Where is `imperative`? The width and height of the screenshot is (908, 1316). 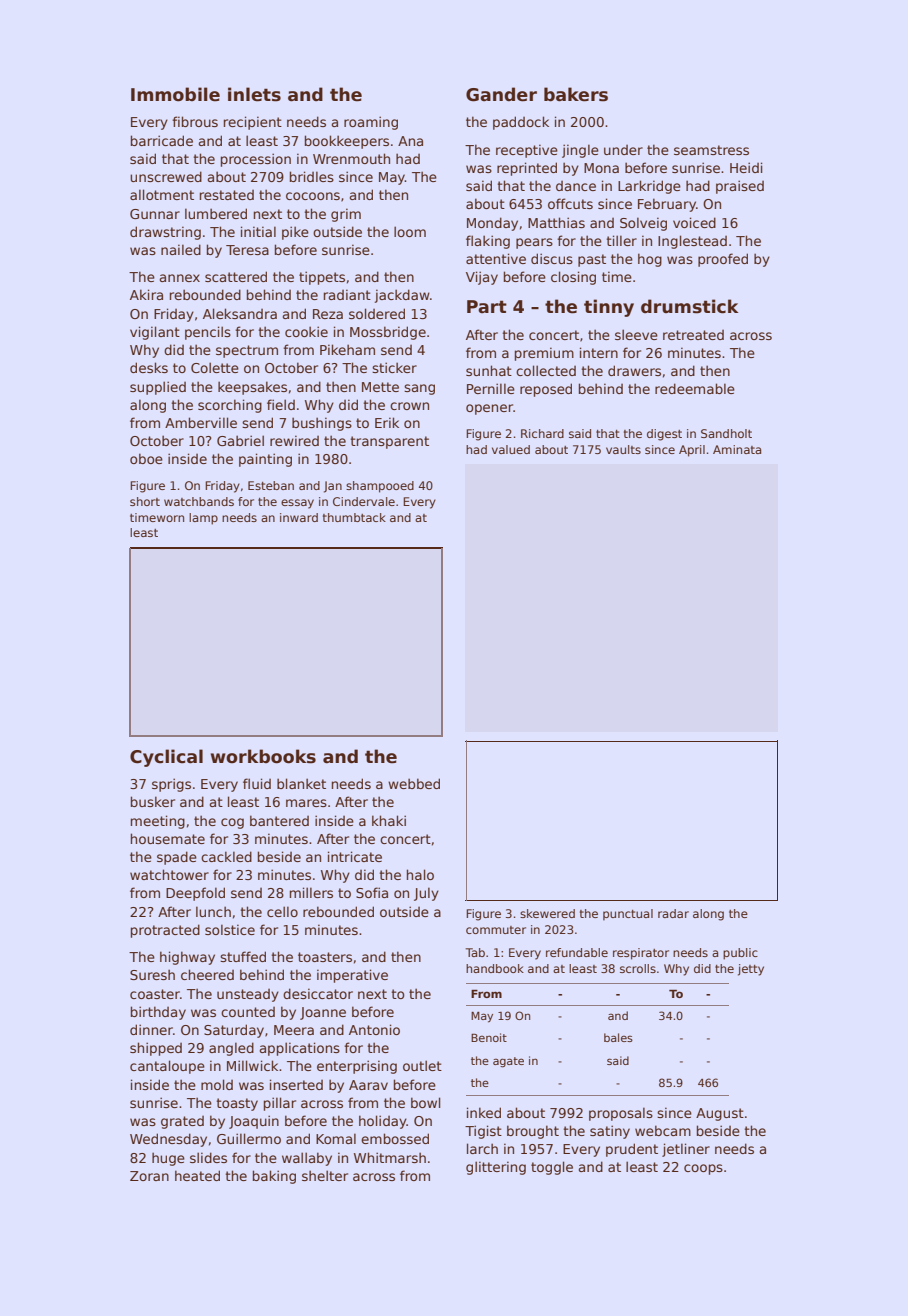
imperative is located at coordinates (352, 976).
